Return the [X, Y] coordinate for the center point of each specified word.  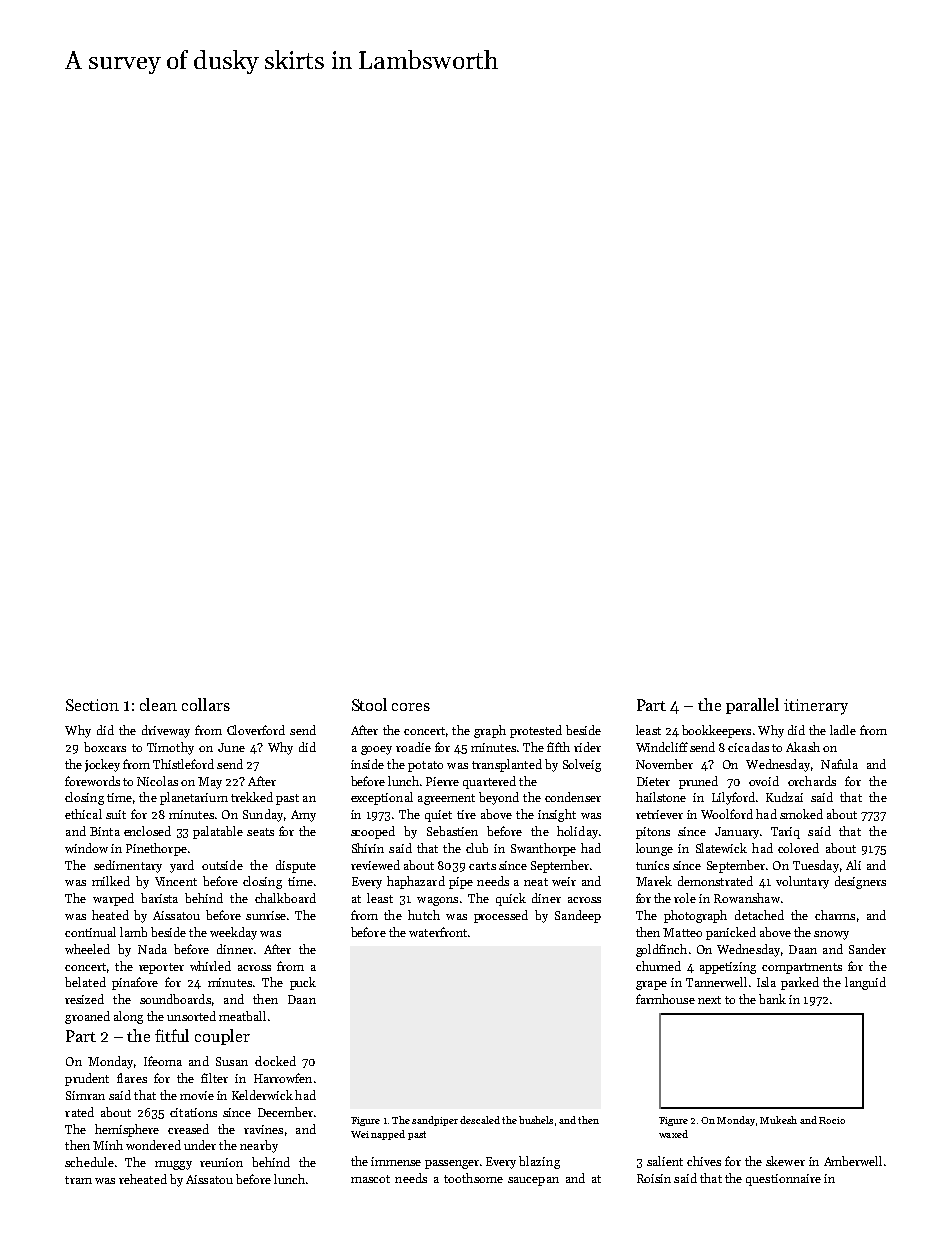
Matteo [682, 932]
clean [158, 704]
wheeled [87, 949]
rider [587, 747]
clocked [275, 1061]
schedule [89, 1162]
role [685, 898]
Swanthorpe [543, 849]
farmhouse [665, 999]
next [709, 1000]
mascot [370, 1179]
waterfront [438, 932]
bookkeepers [716, 731]
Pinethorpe [156, 849]
